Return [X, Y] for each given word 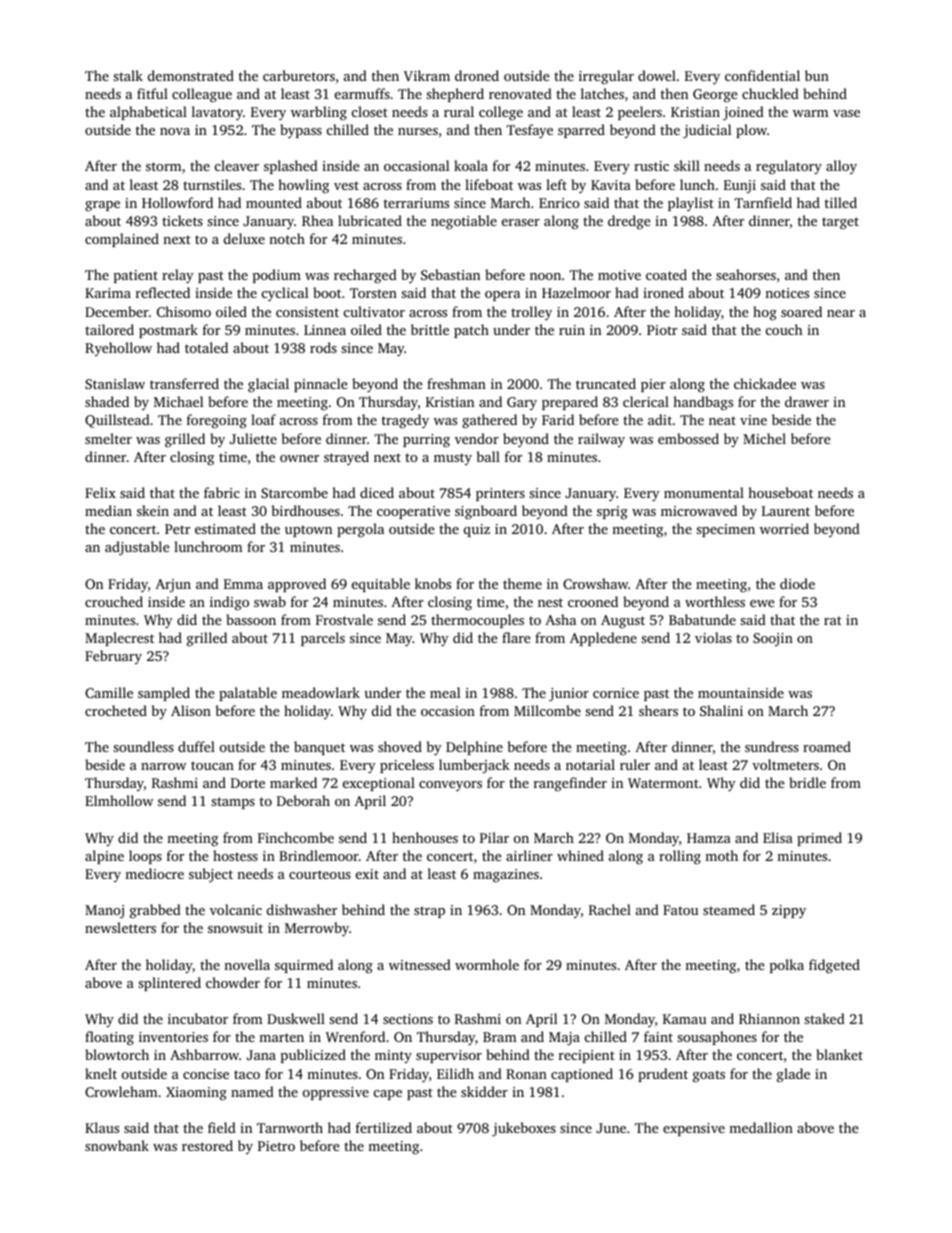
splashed [291, 167]
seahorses [746, 274]
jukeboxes [524, 1129]
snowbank [117, 1145]
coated [666, 274]
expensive [694, 1129]
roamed [827, 746]
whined [580, 855]
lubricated [370, 220]
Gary [522, 403]
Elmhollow [119, 800]
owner [299, 458]
